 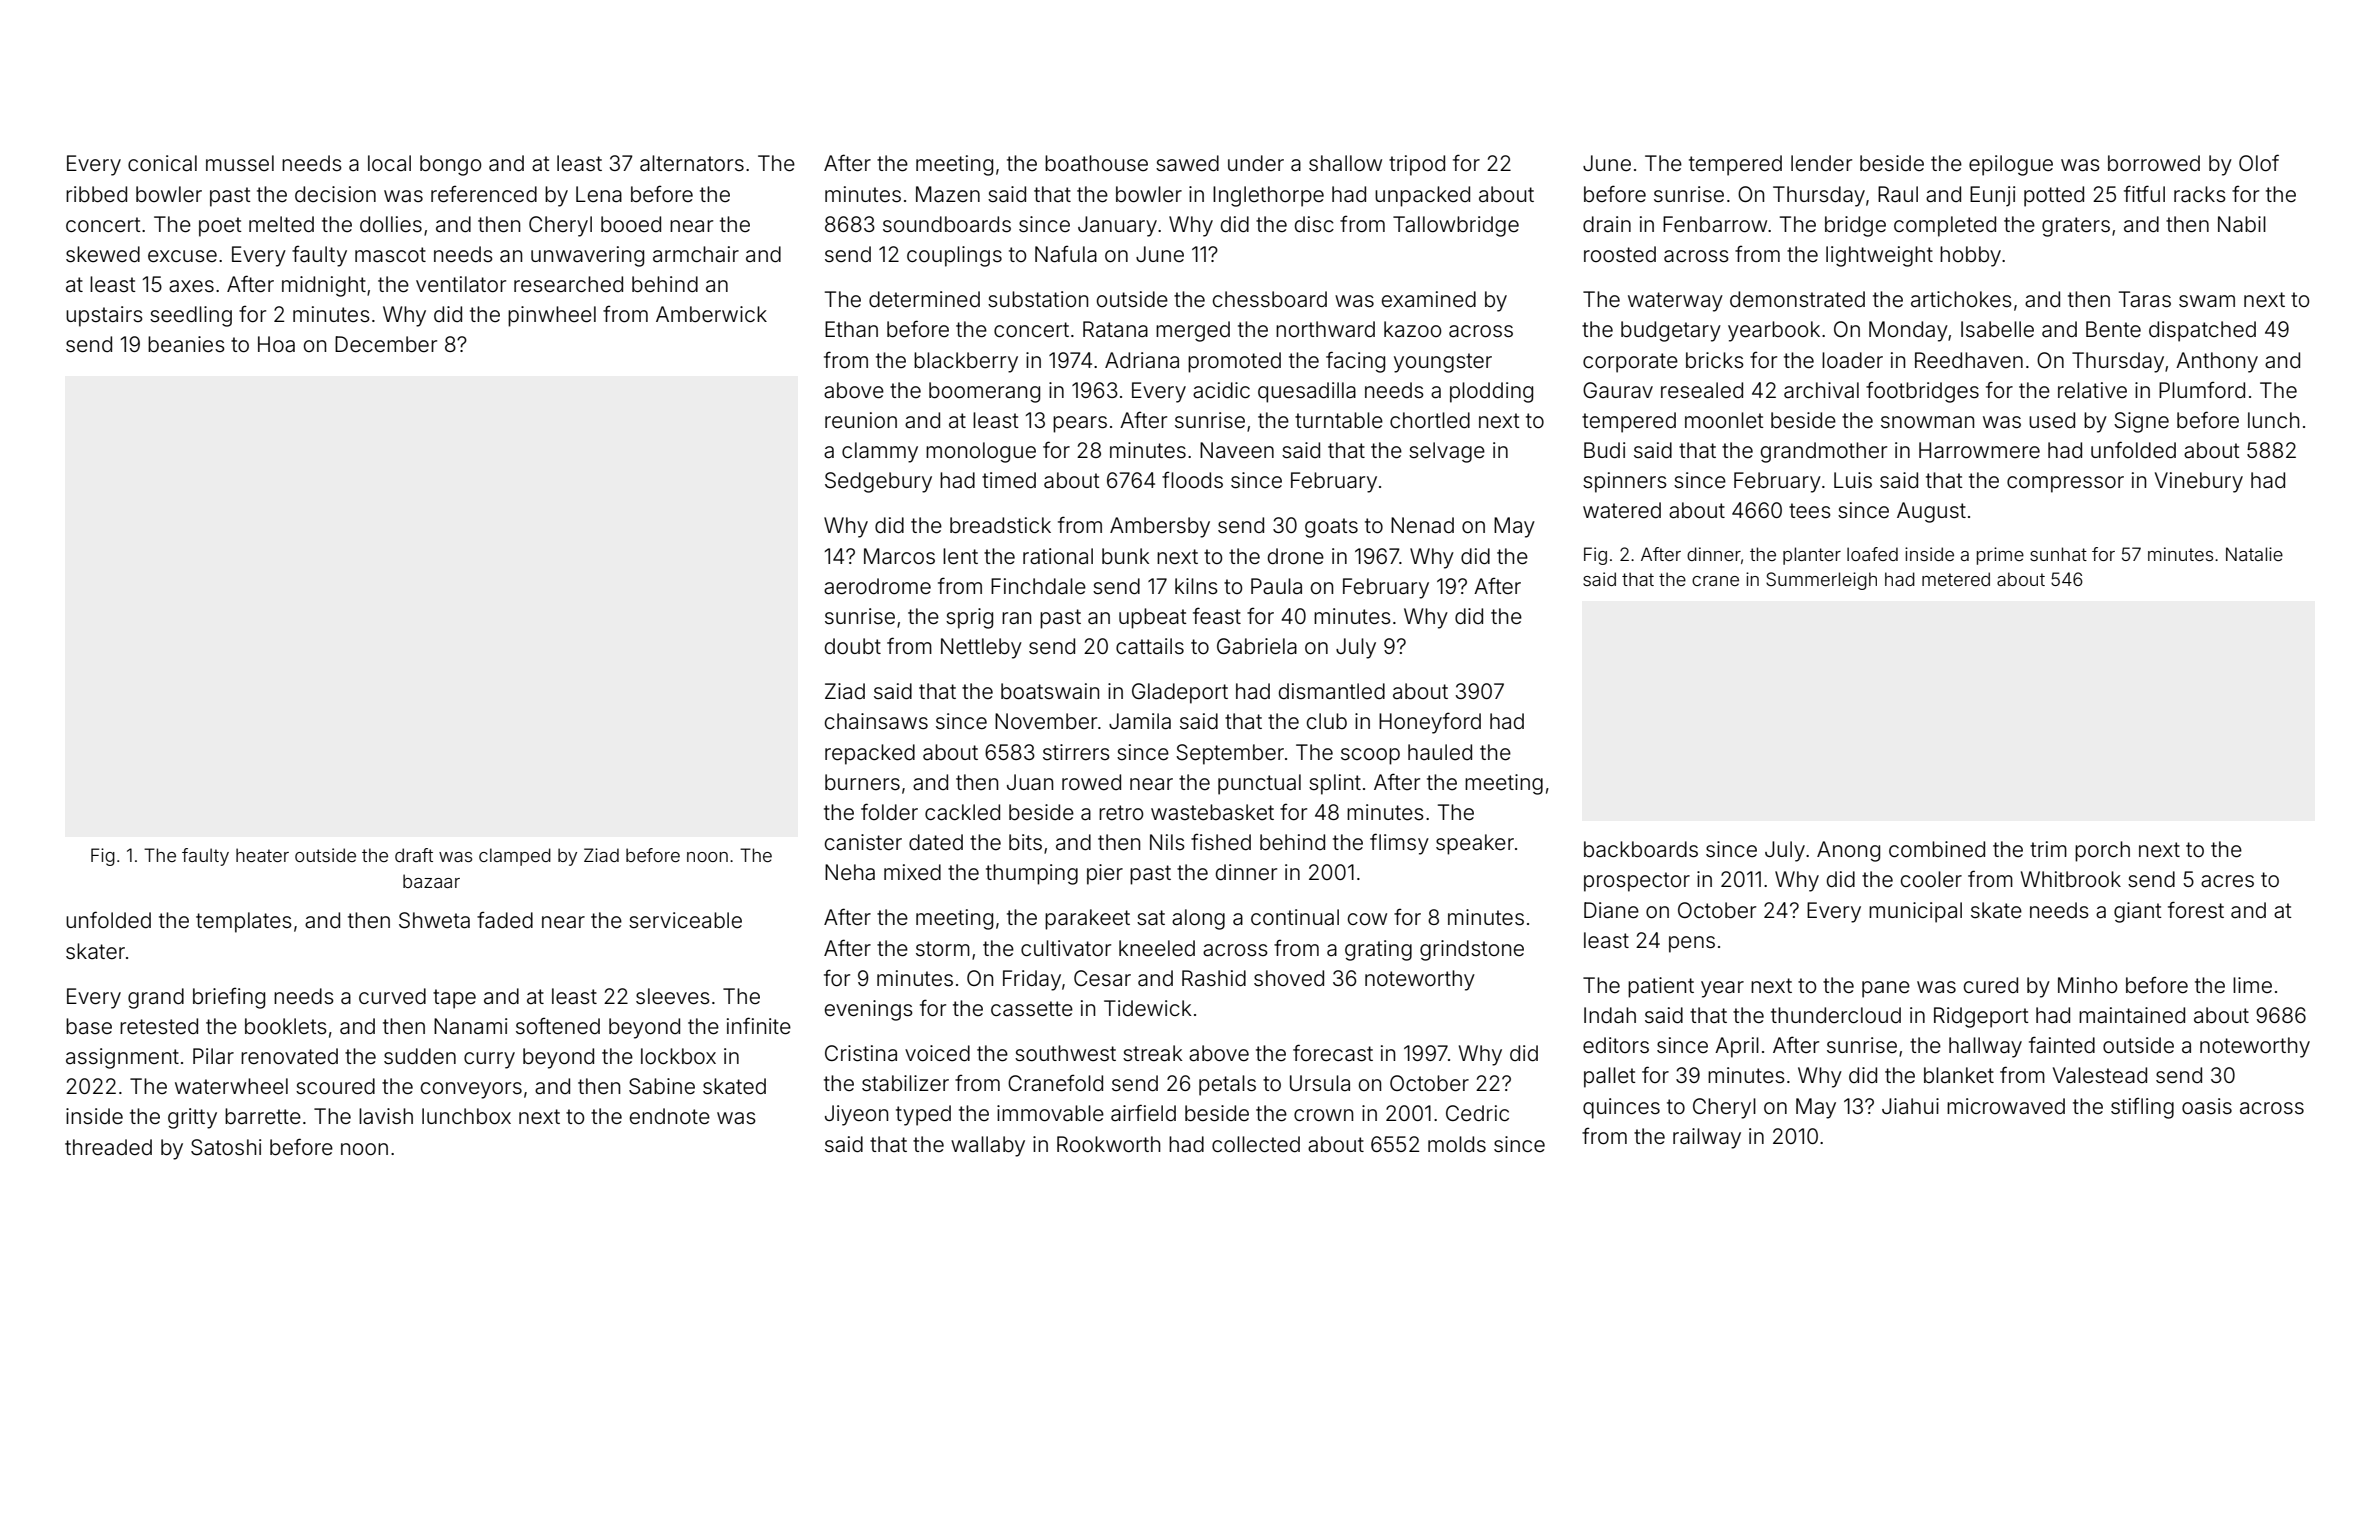 I want to click on wallaby, so click(x=988, y=1146).
